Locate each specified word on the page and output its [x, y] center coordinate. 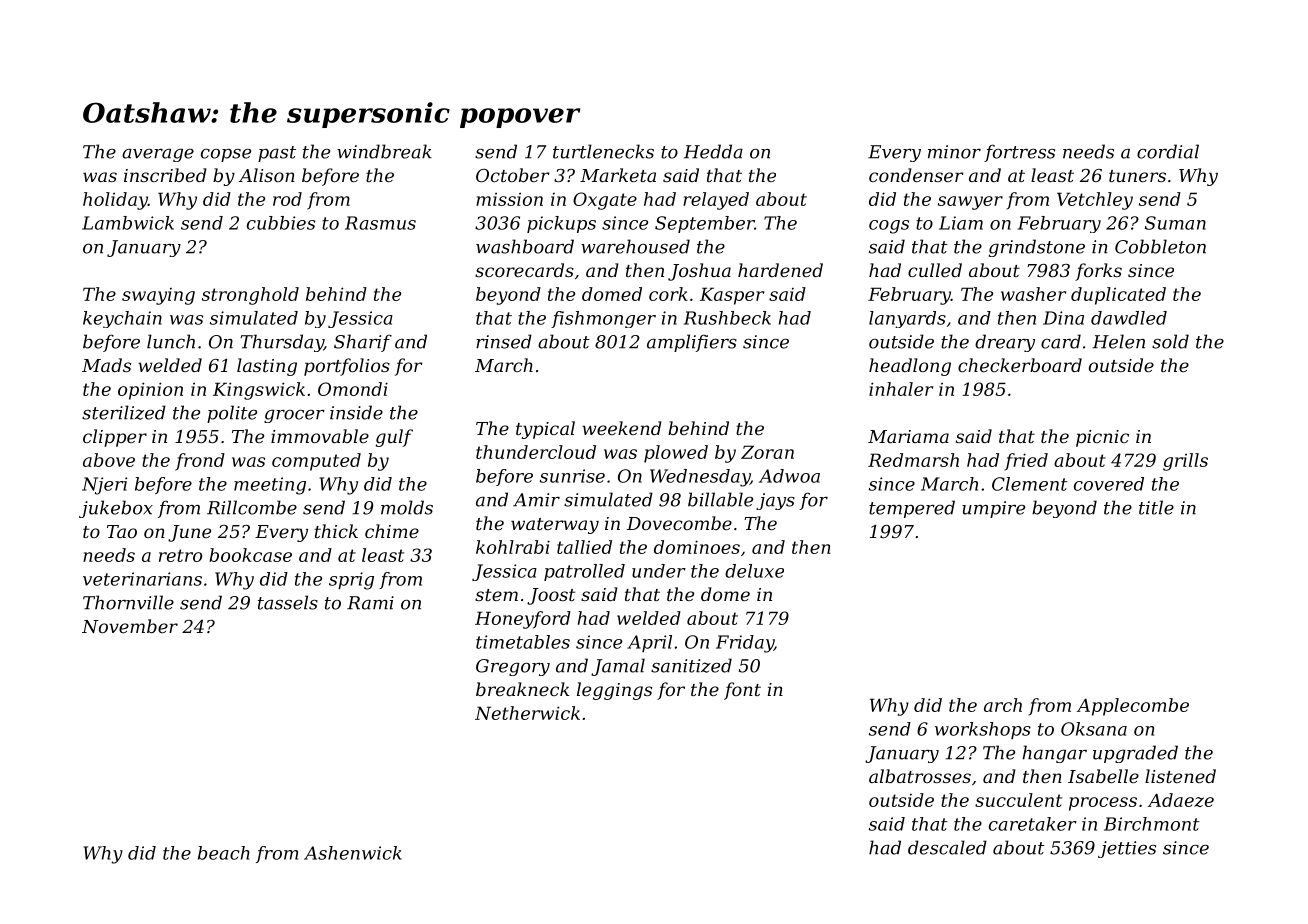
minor [954, 152]
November [130, 626]
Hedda [713, 151]
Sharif [363, 343]
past [277, 154]
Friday [745, 644]
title [1156, 507]
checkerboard [1020, 365]
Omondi [353, 389]
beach [224, 853]
